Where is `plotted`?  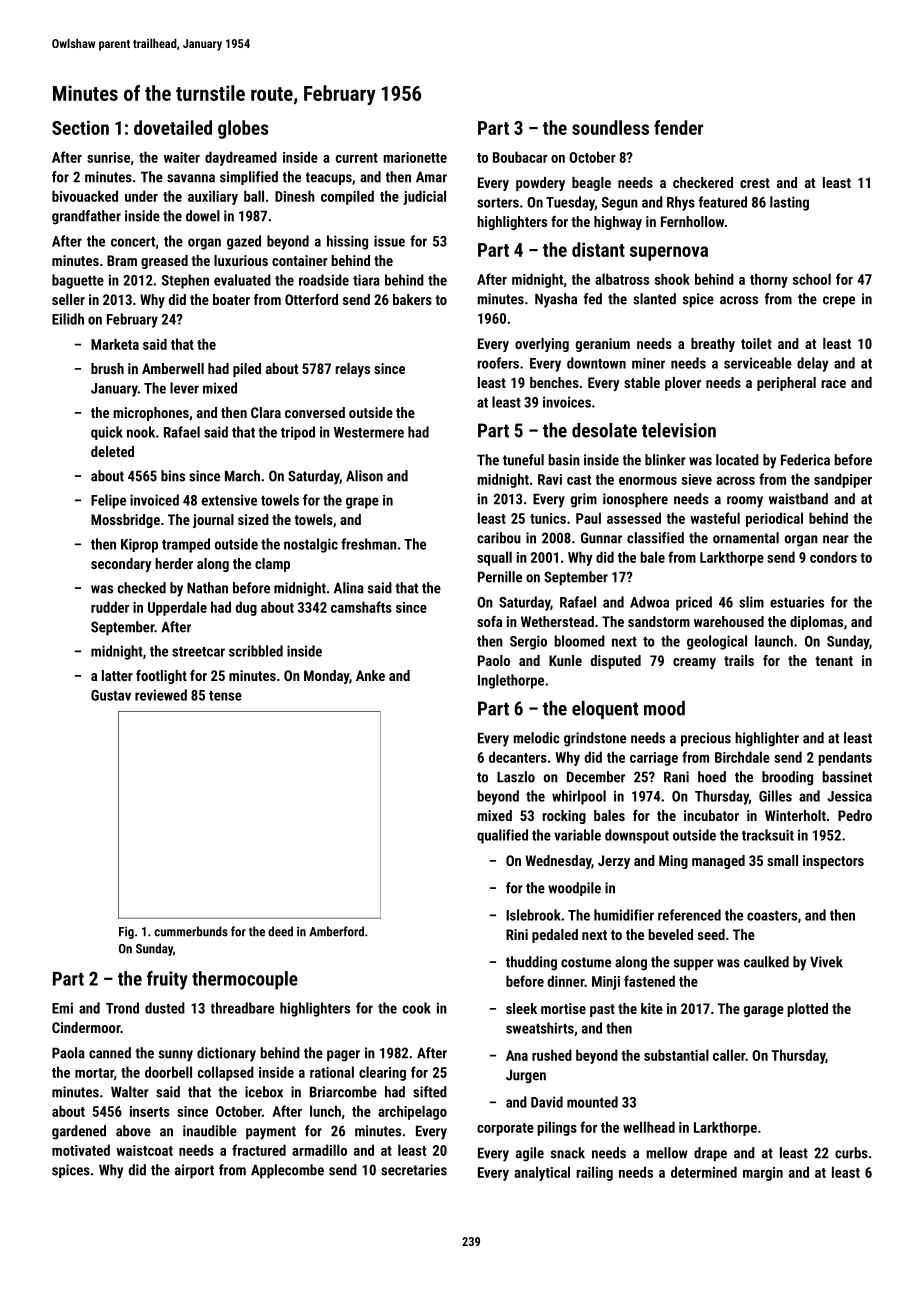 plotted is located at coordinates (807, 1010).
